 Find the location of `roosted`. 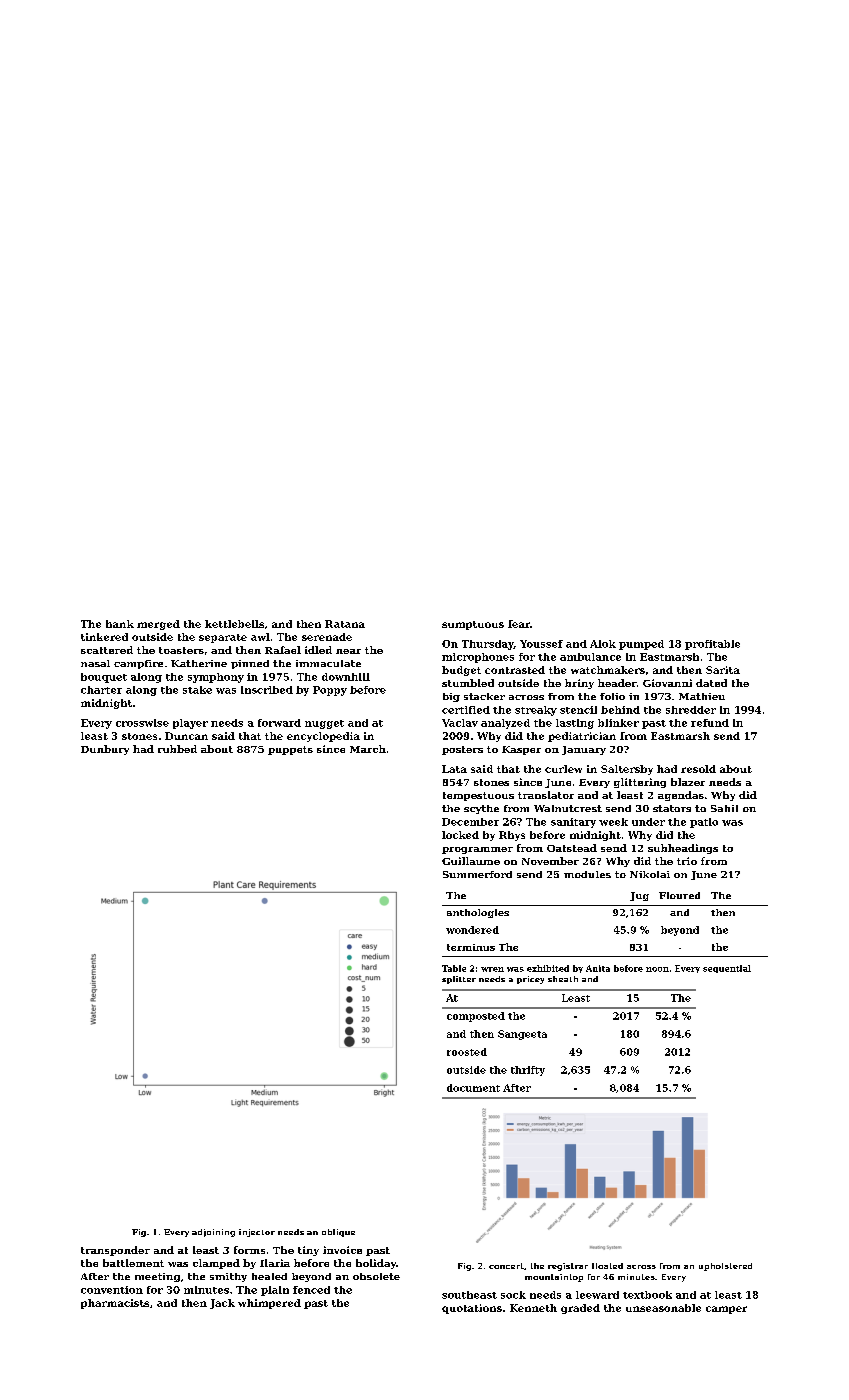

roosted is located at coordinates (467, 1052).
